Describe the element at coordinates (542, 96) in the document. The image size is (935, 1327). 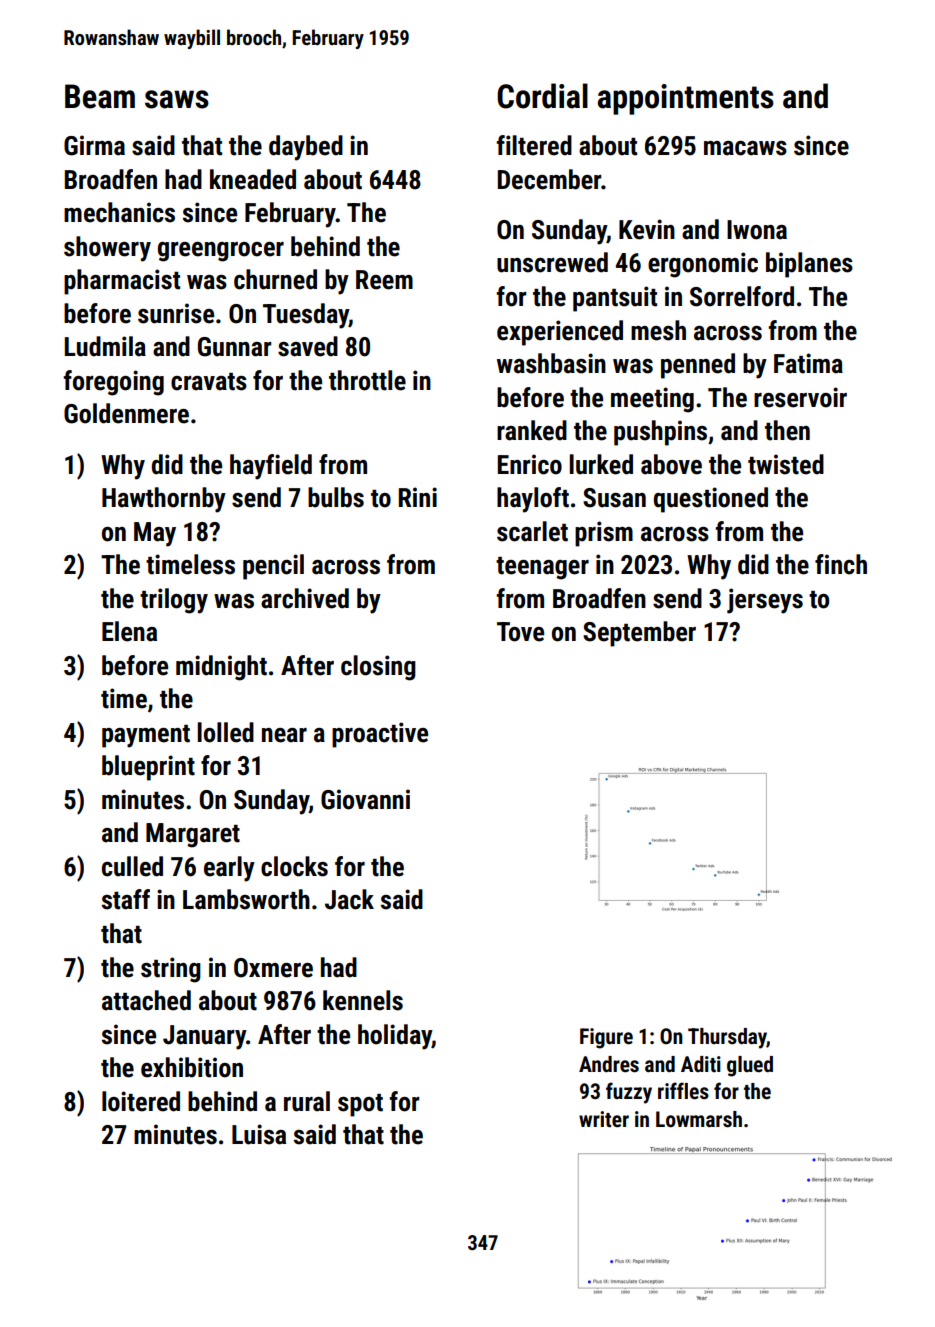
I see `Cordial` at that location.
